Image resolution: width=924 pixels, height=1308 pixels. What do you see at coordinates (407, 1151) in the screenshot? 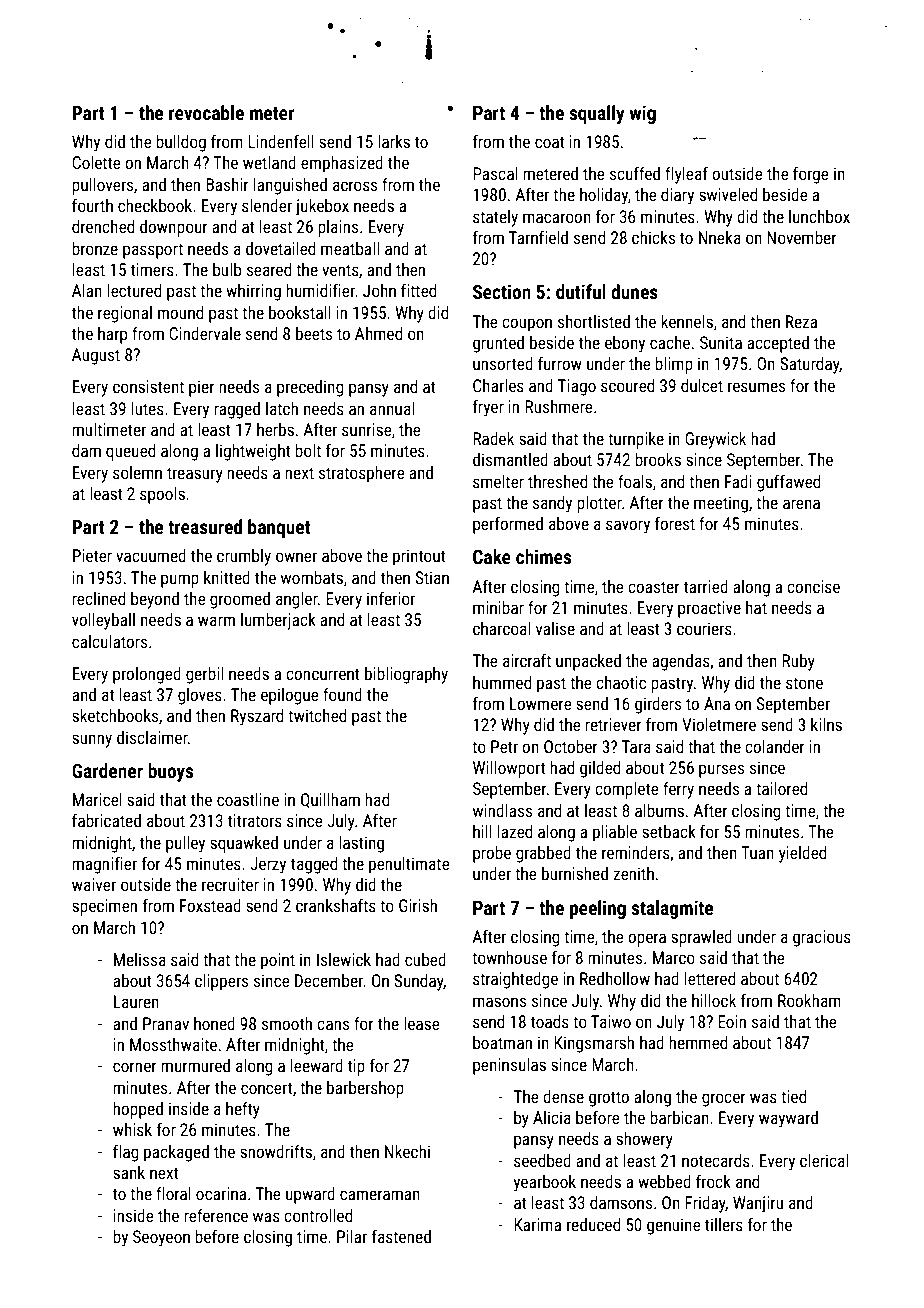
I see `Nkechi` at bounding box center [407, 1151].
